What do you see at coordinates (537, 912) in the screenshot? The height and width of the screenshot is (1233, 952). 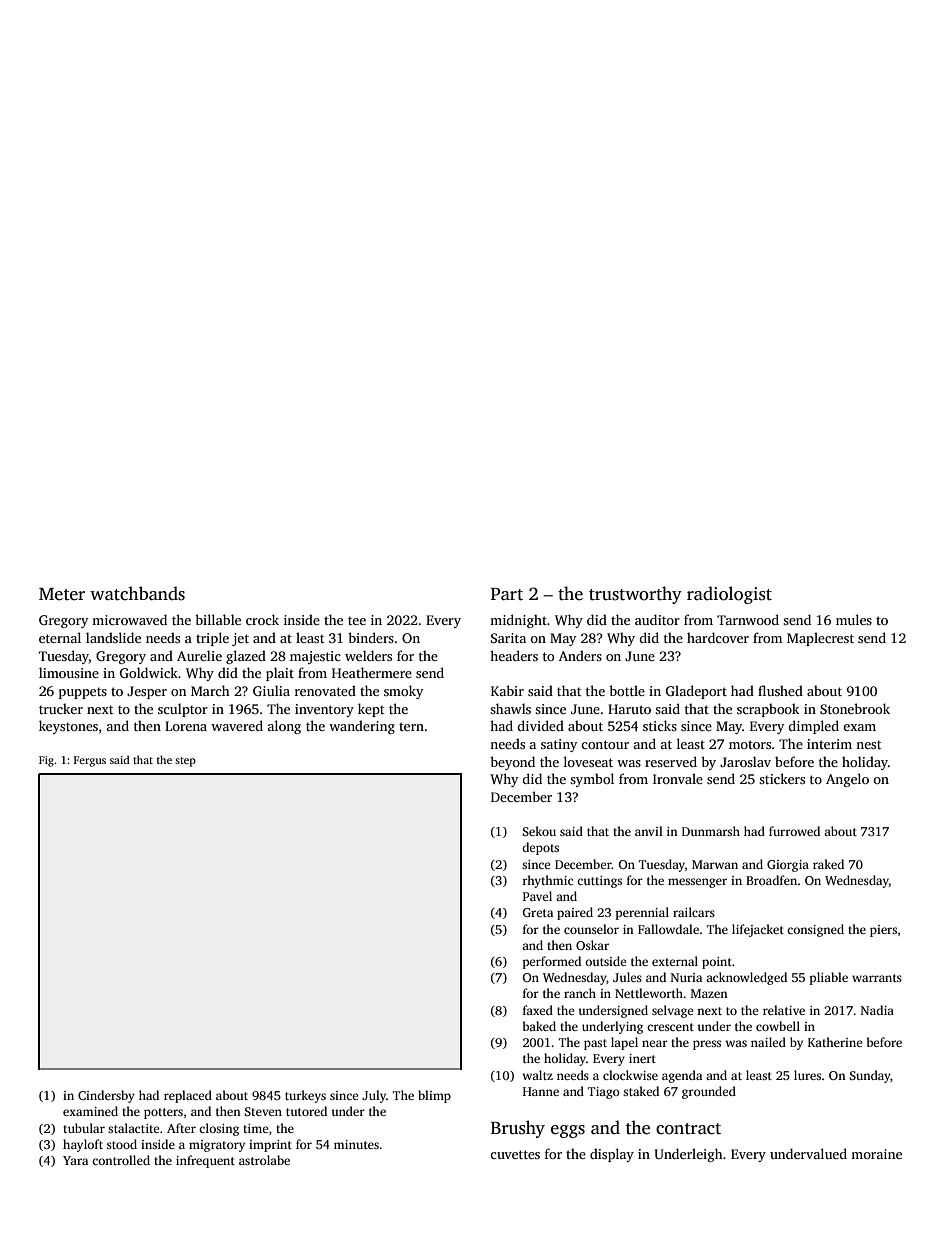 I see `Greta` at bounding box center [537, 912].
